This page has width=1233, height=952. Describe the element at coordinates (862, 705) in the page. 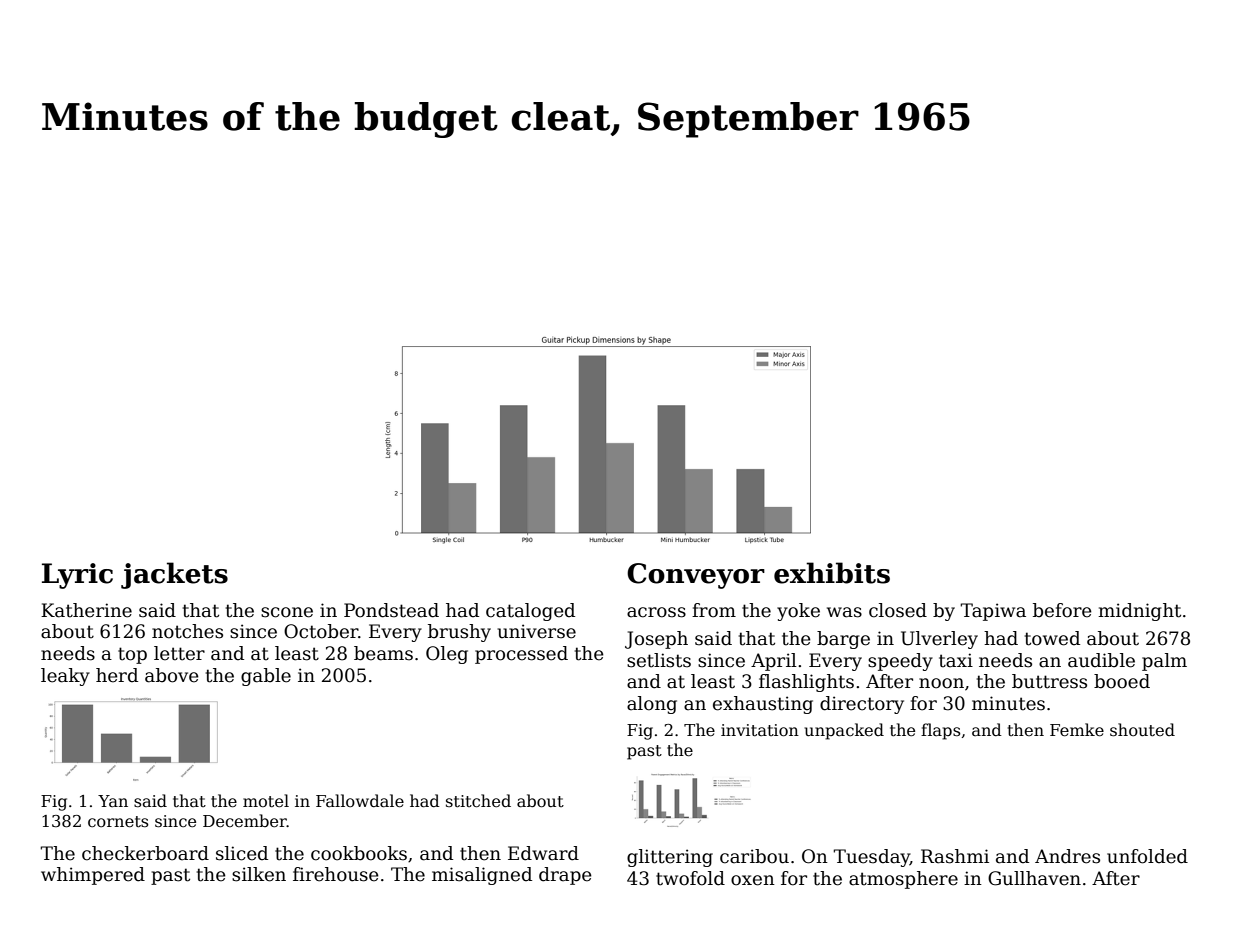

I see `directory` at that location.
